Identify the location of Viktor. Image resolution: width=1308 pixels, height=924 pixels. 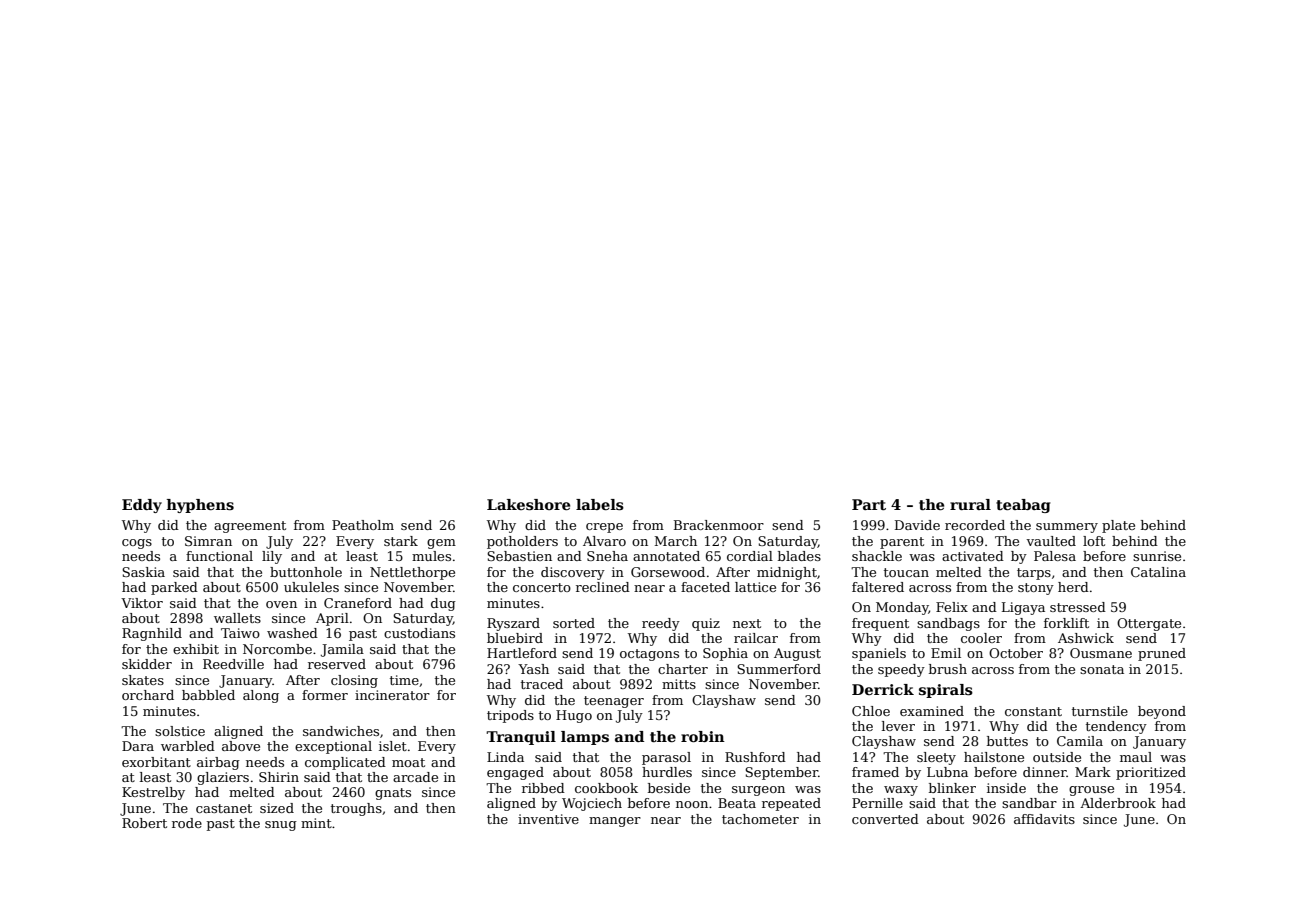
(142, 603).
